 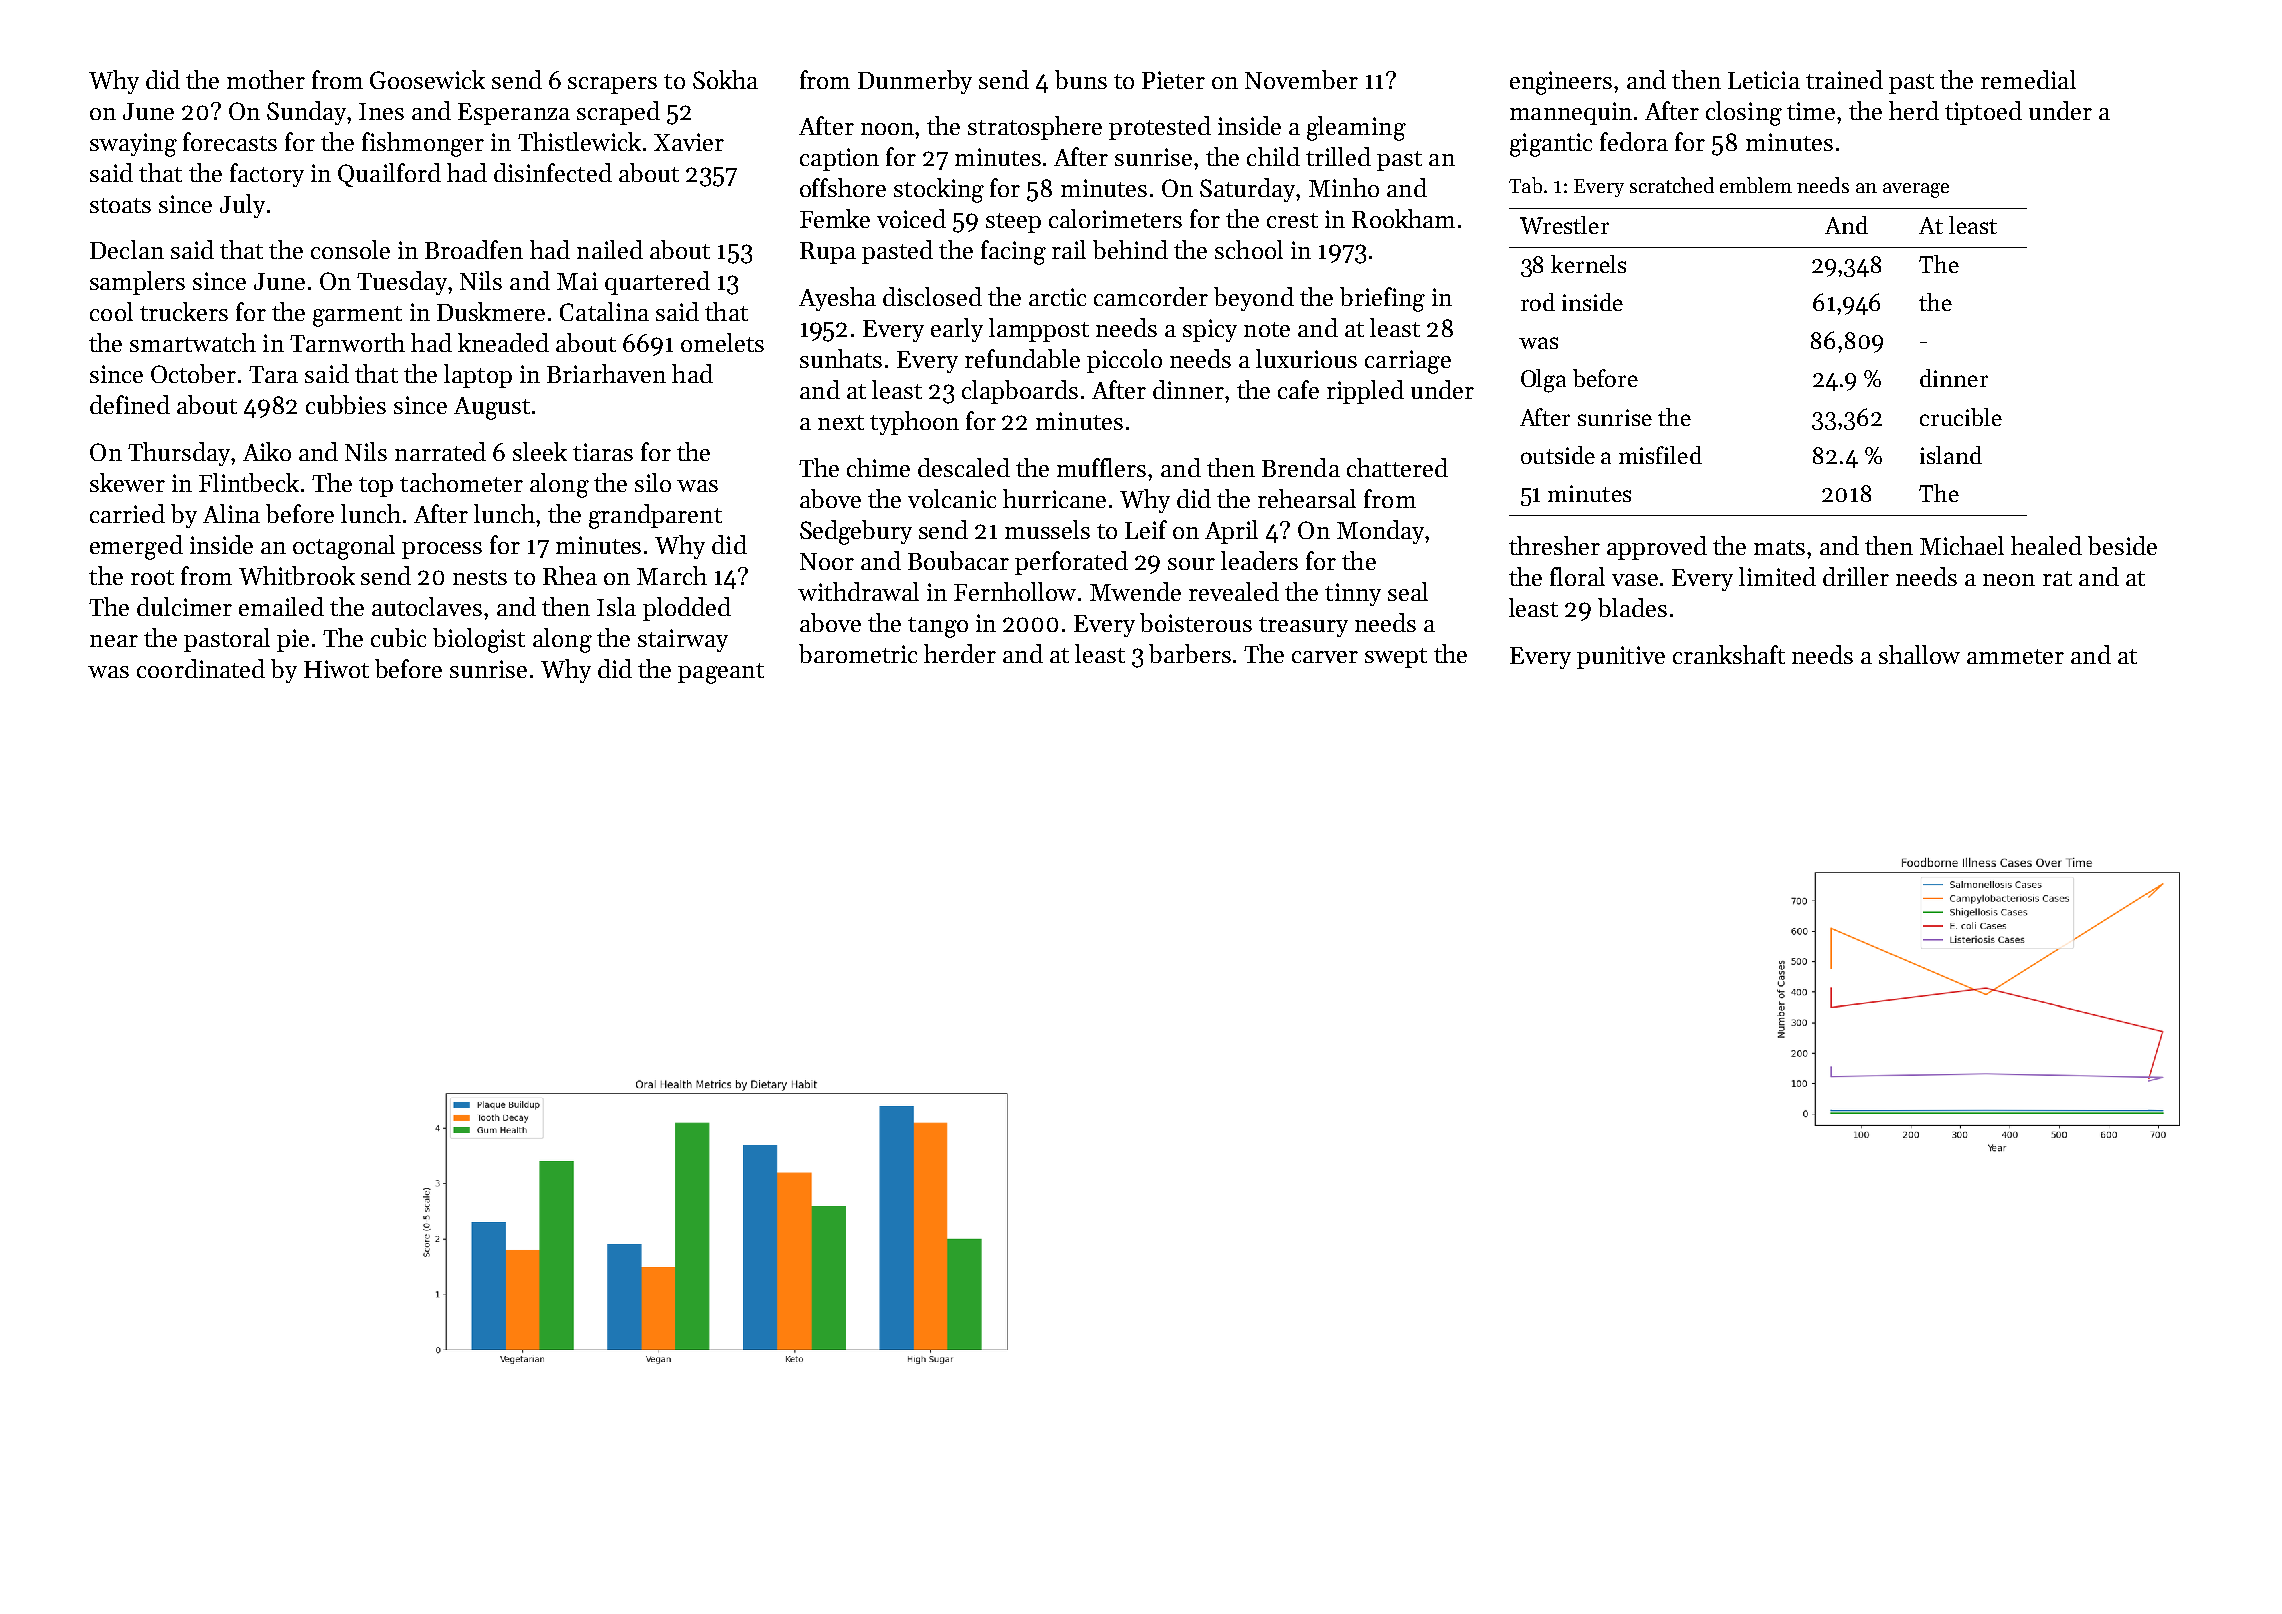 I want to click on scrapers, so click(x=612, y=85).
